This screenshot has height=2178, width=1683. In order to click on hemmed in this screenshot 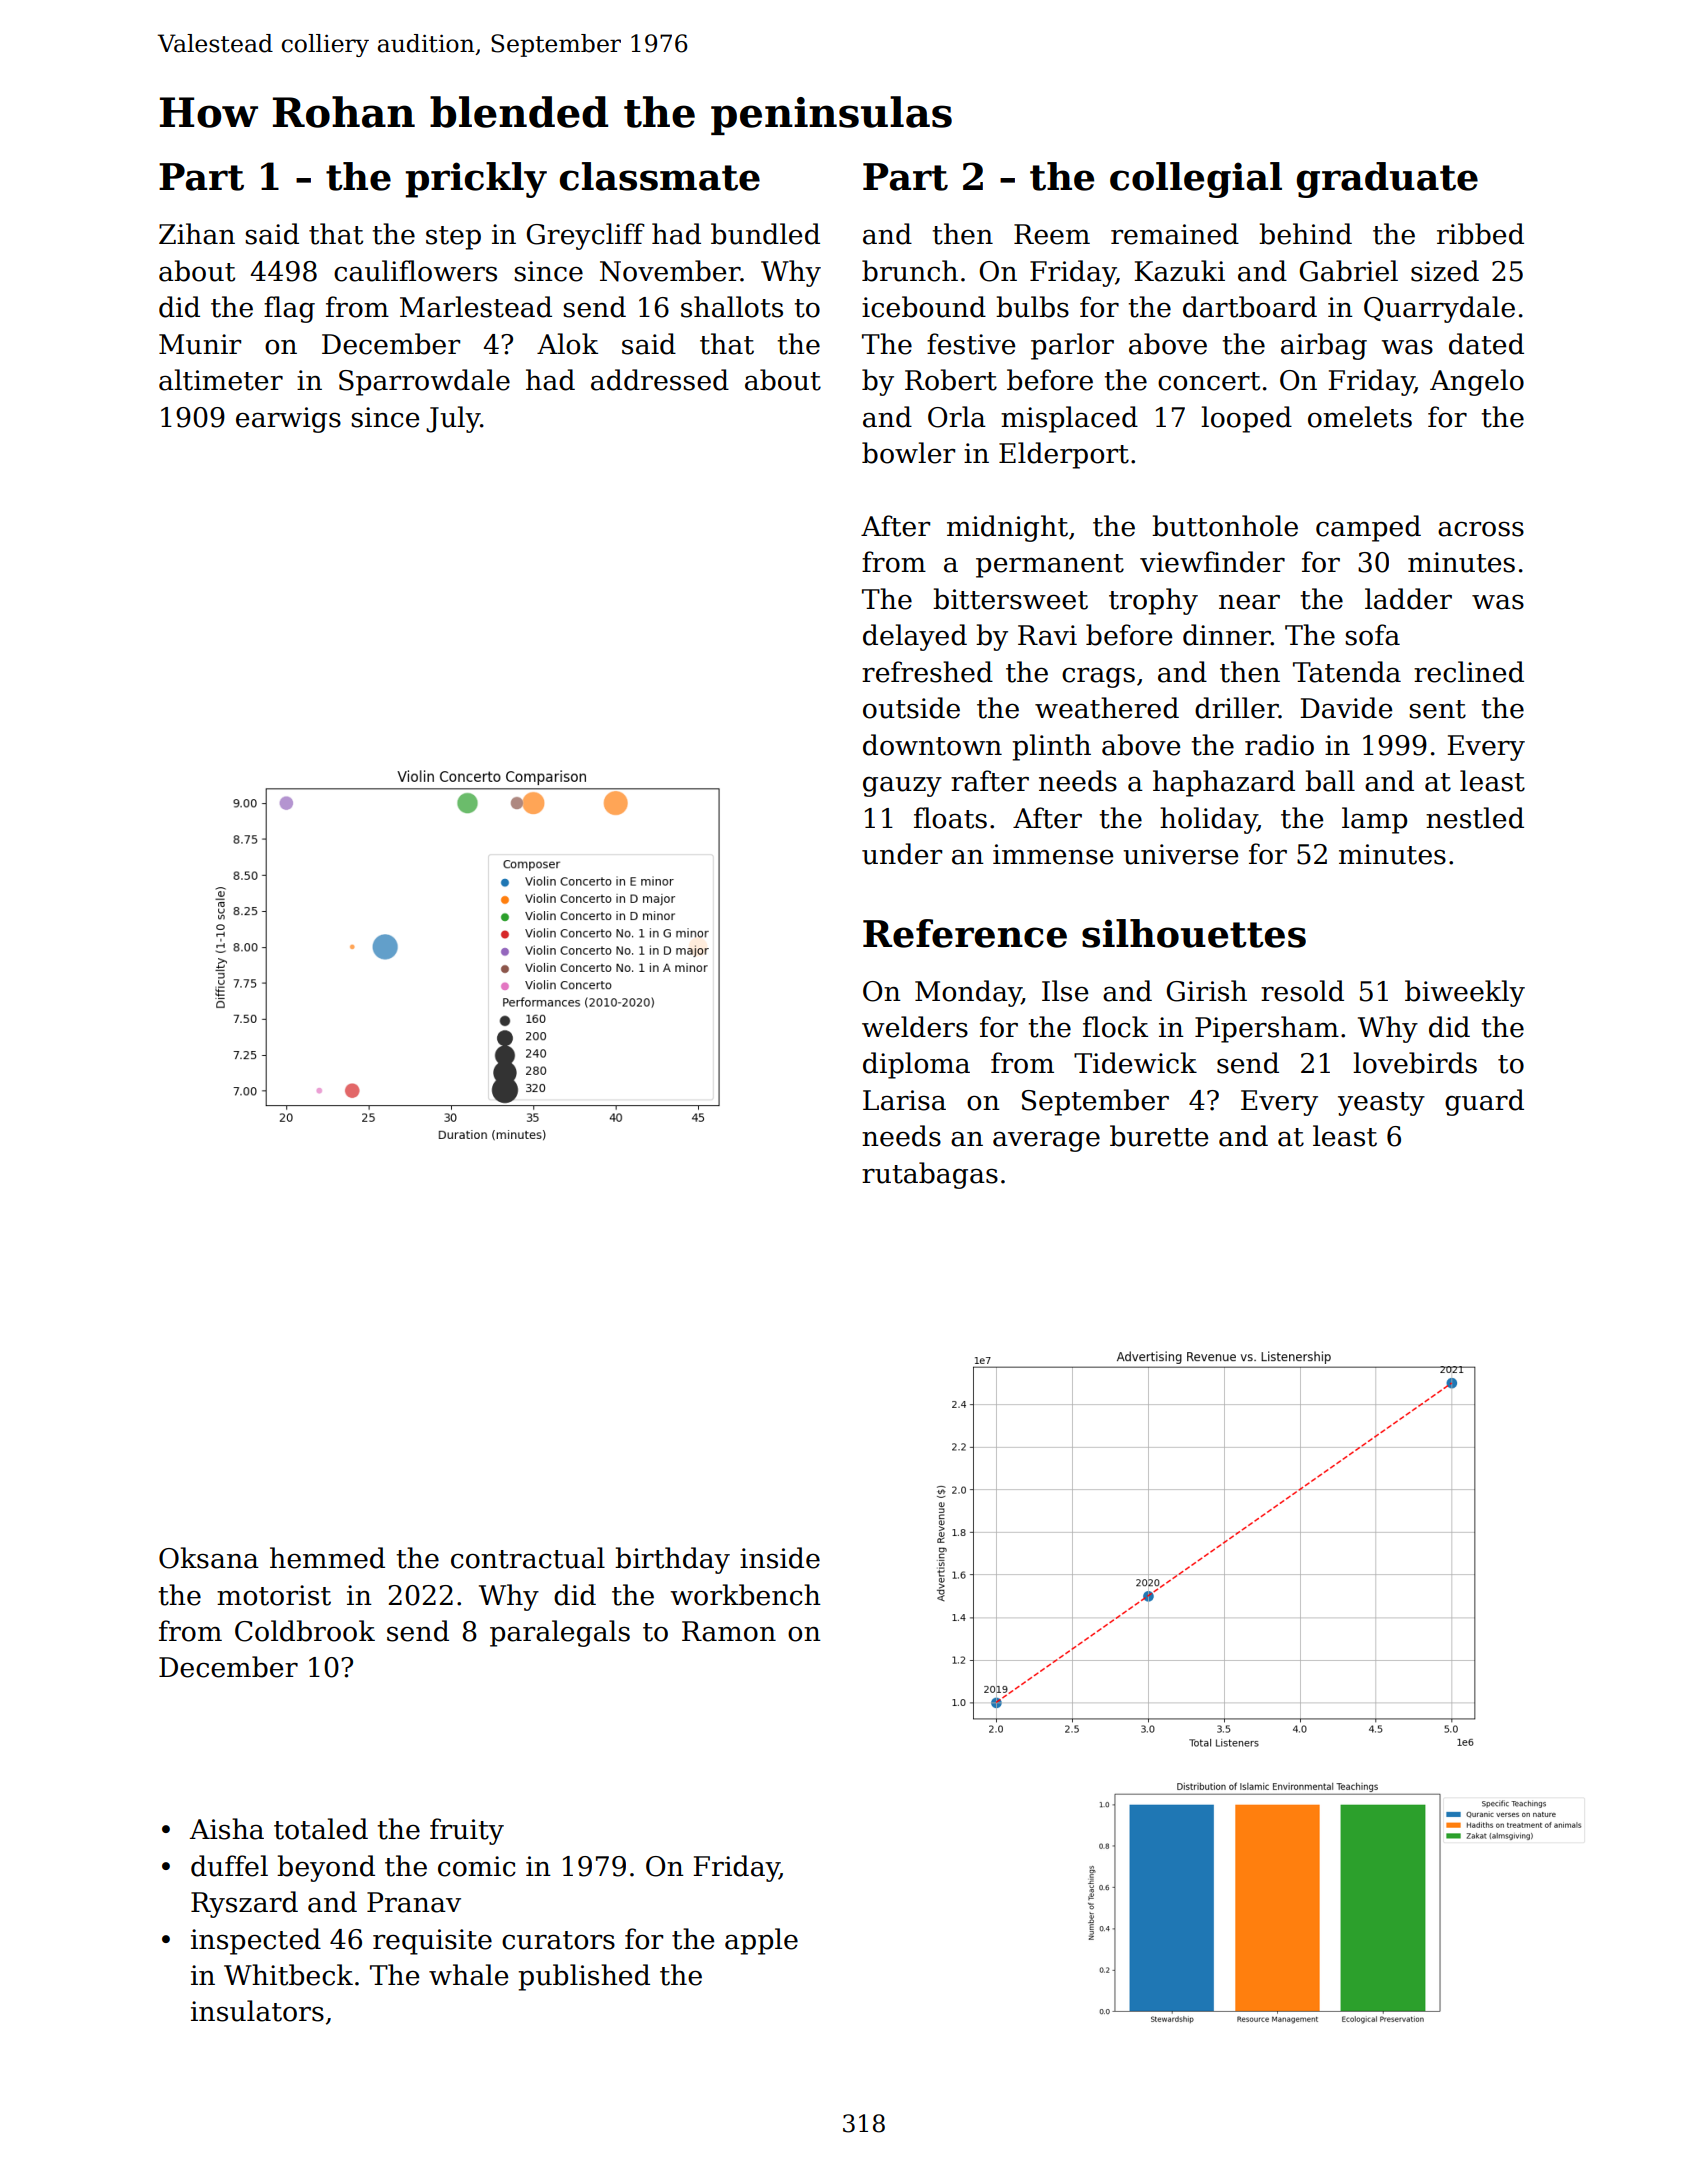, I will do `click(327, 1558)`.
